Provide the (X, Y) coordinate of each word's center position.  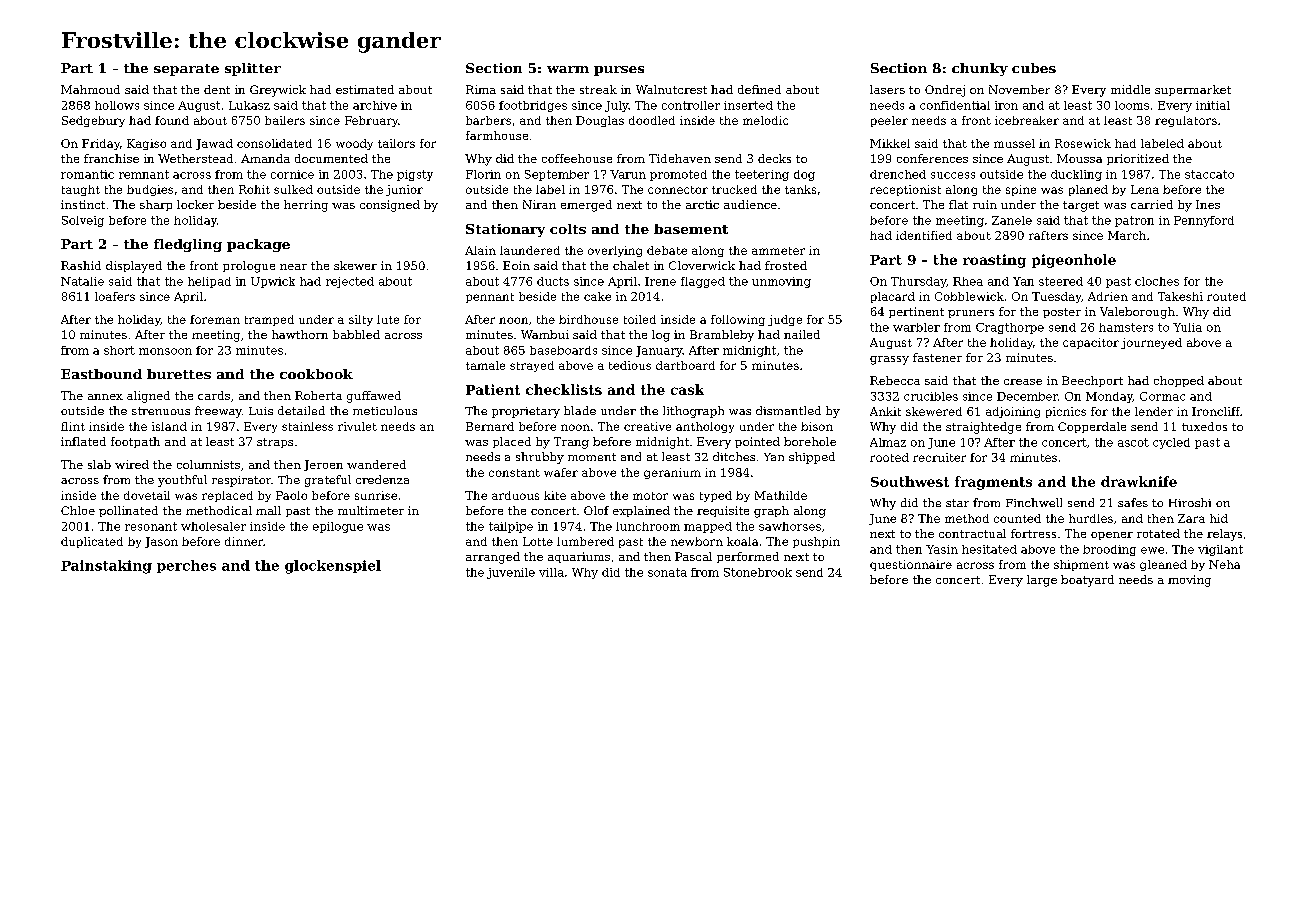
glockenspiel (333, 567)
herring (306, 206)
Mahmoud (90, 89)
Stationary (505, 230)
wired (132, 464)
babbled (356, 334)
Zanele (1012, 220)
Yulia (1187, 327)
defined (759, 89)
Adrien (1108, 296)
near (293, 267)
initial (1213, 105)
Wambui (545, 334)
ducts (553, 281)
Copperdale (1092, 427)
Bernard (490, 426)
